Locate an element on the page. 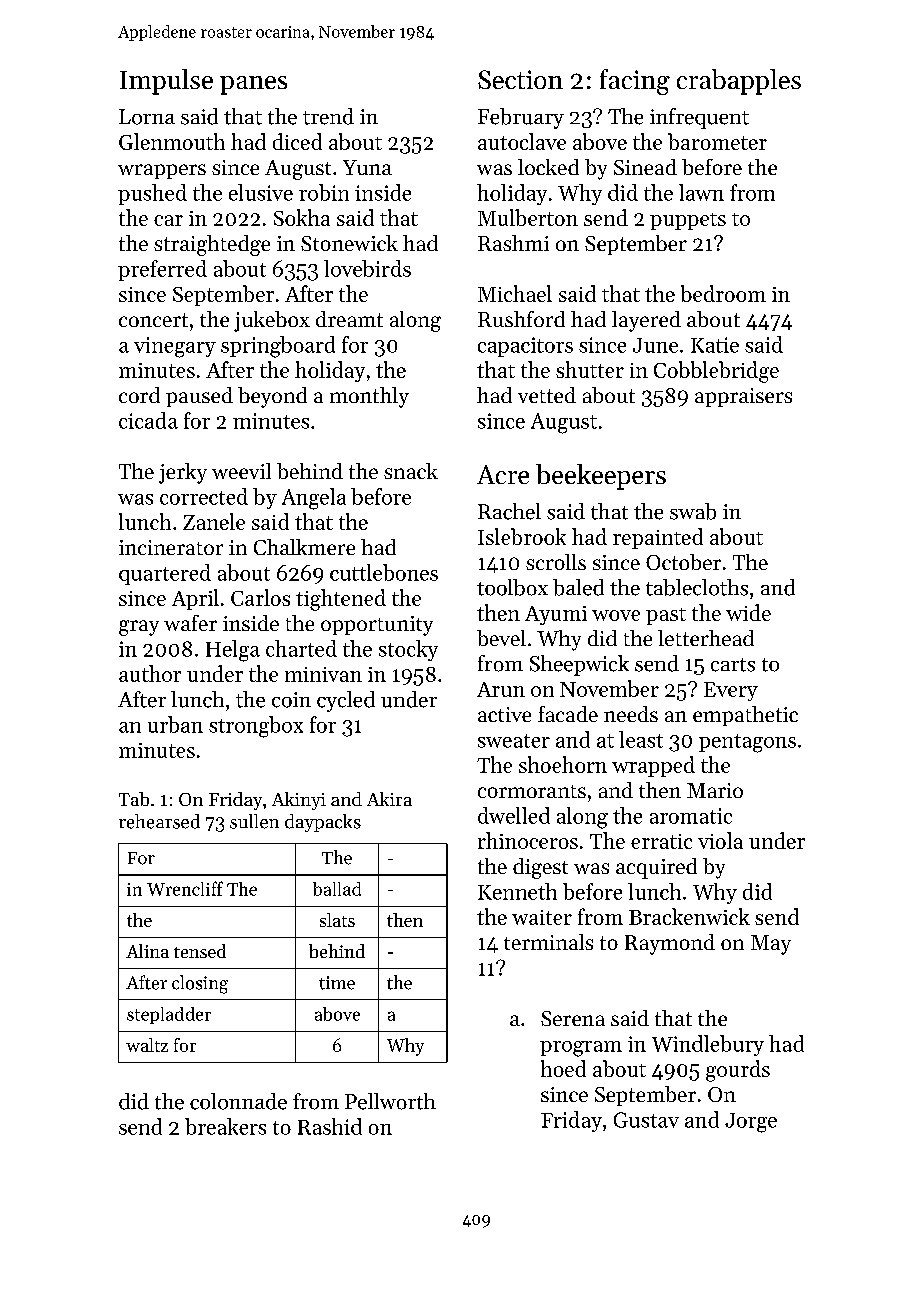 The width and height of the image is (924, 1311). Islebrook is located at coordinates (522, 536).
